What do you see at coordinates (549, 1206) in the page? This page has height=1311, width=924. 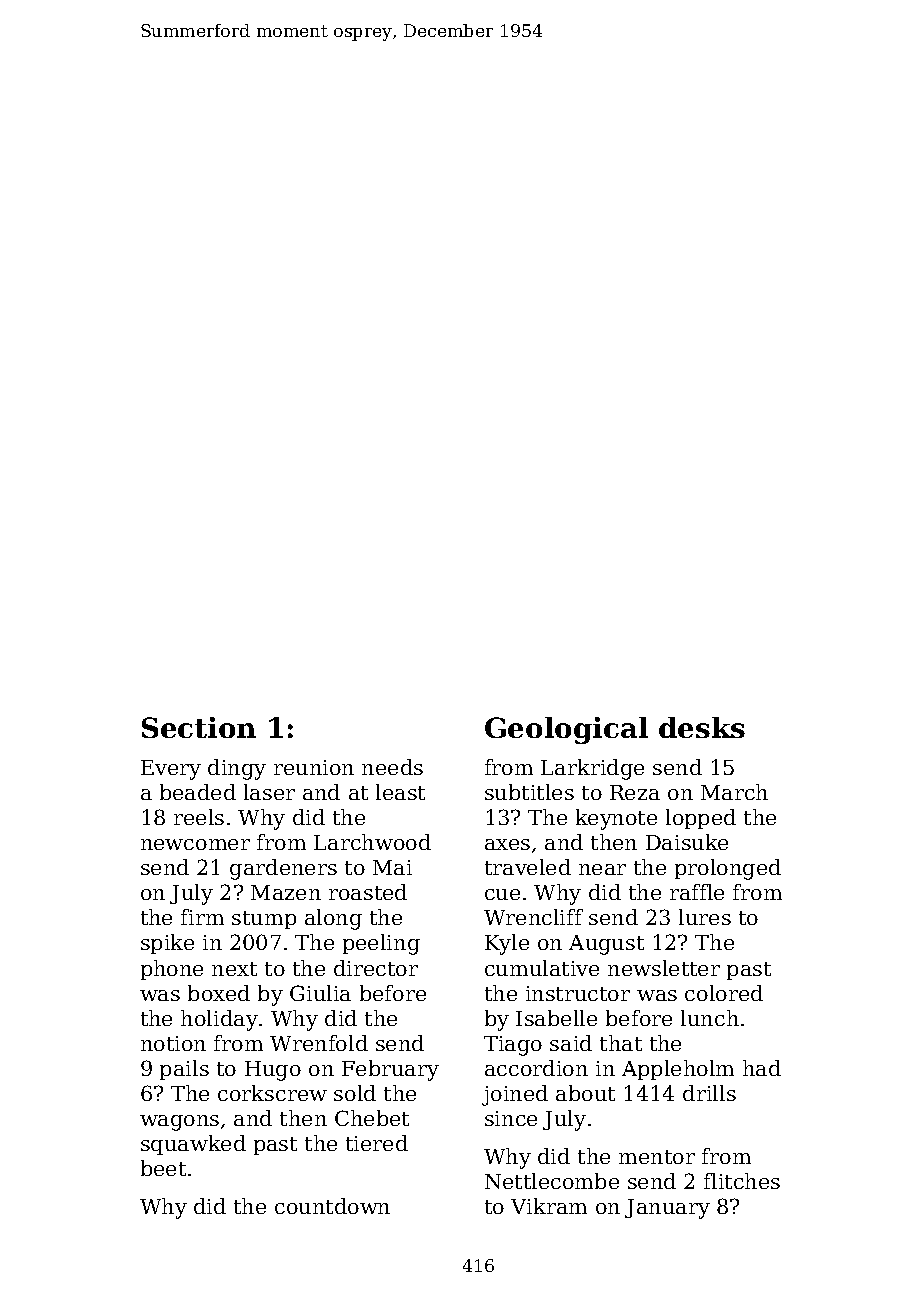 I see `Vikram` at bounding box center [549, 1206].
